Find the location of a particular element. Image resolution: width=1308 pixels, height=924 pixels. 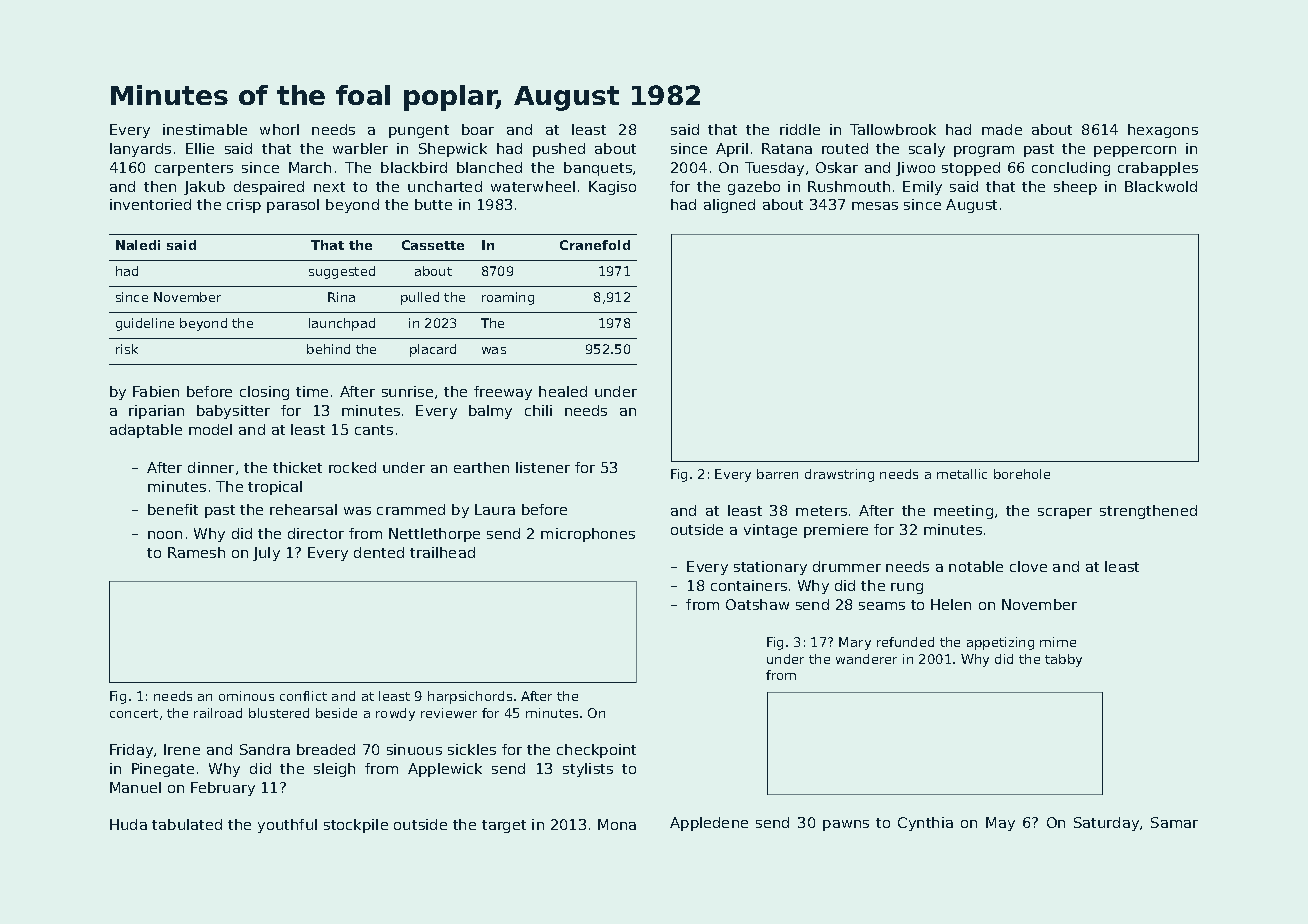

metallic is located at coordinates (962, 474).
